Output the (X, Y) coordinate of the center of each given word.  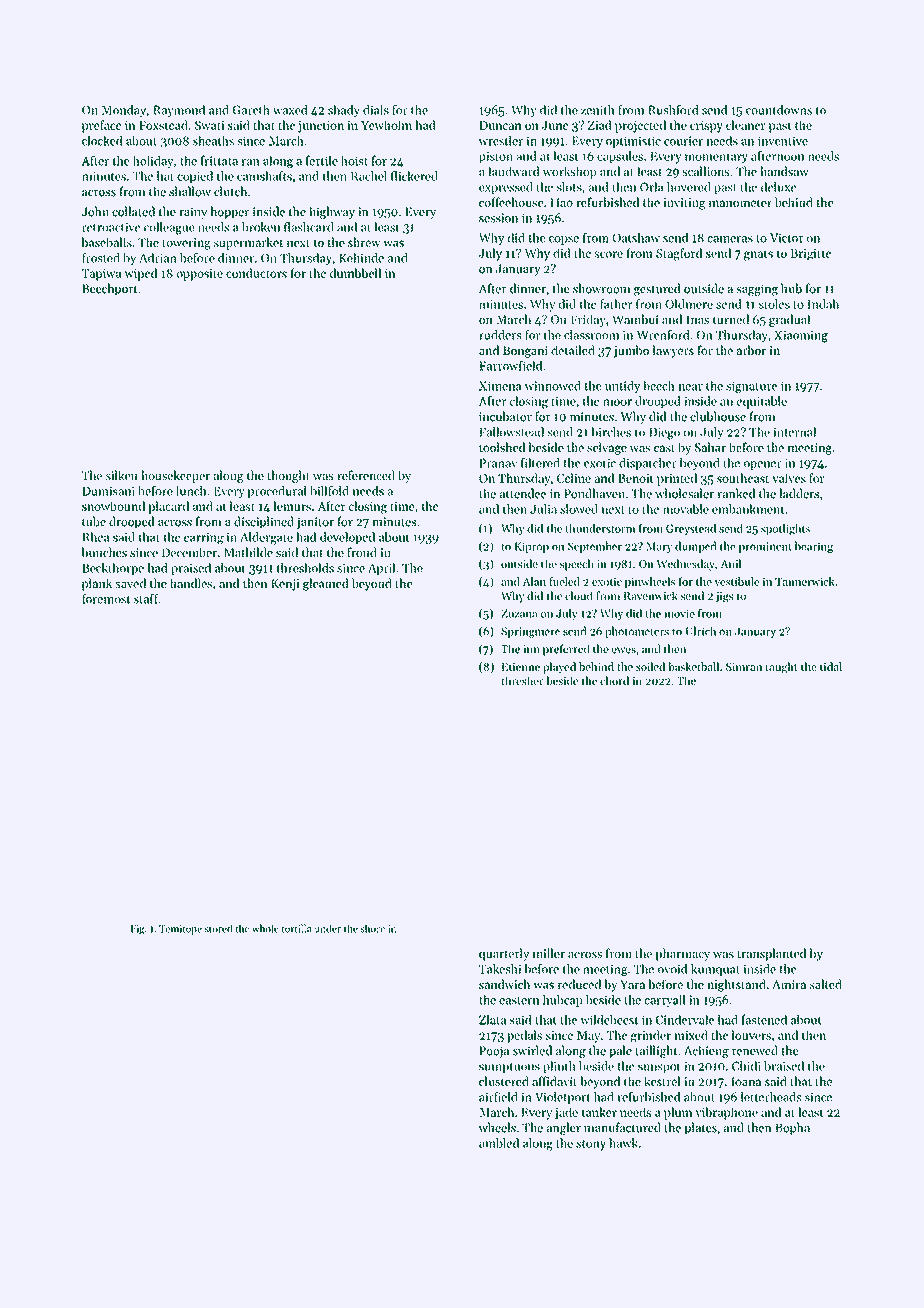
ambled (499, 1143)
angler (564, 1128)
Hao (562, 202)
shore (372, 928)
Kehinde (361, 258)
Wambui (635, 319)
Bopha (792, 1128)
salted (826, 984)
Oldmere (689, 304)
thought (288, 476)
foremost (106, 598)
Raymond (179, 111)
